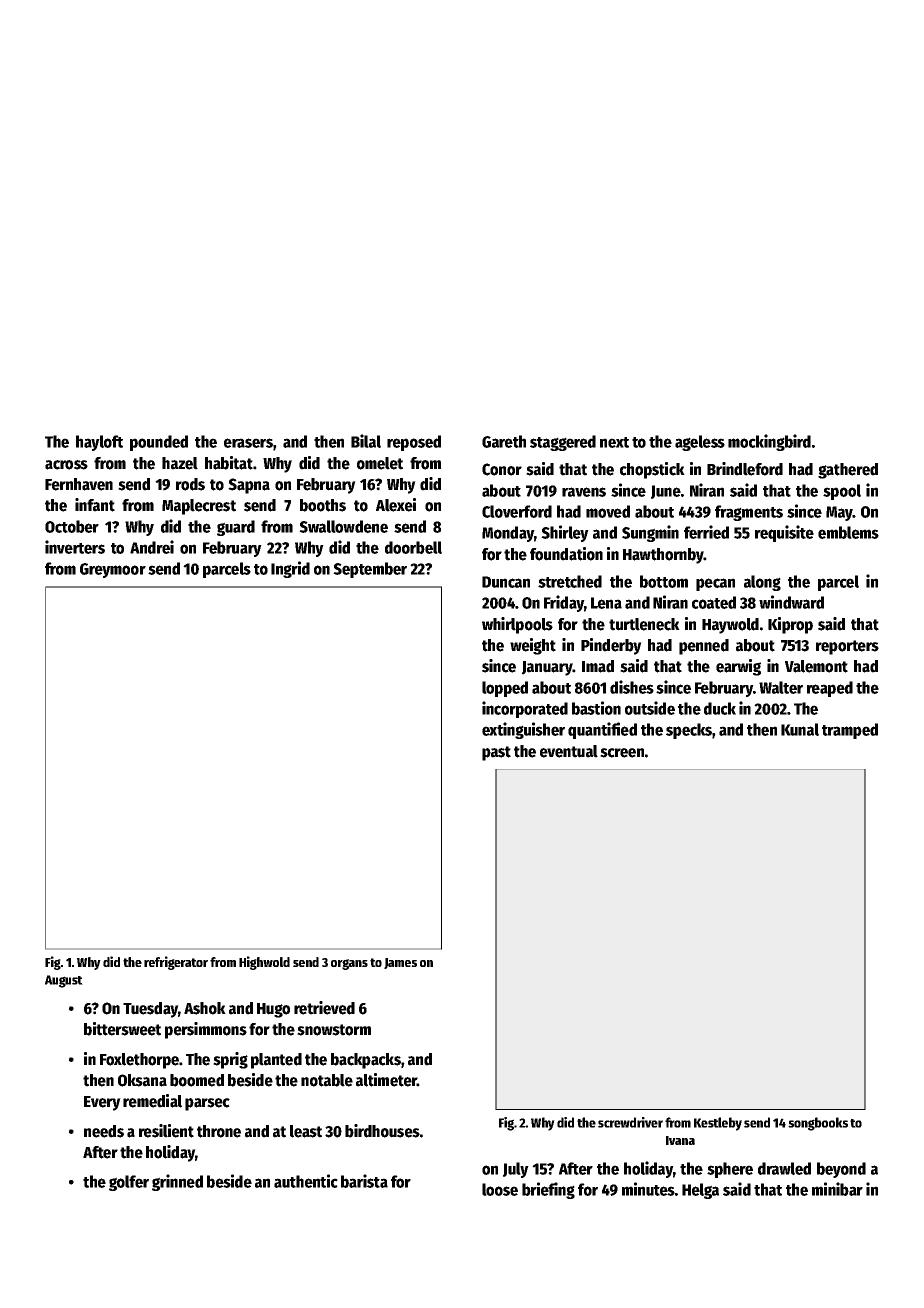 The height and width of the document is (1308, 924). I want to click on lopped, so click(505, 689).
